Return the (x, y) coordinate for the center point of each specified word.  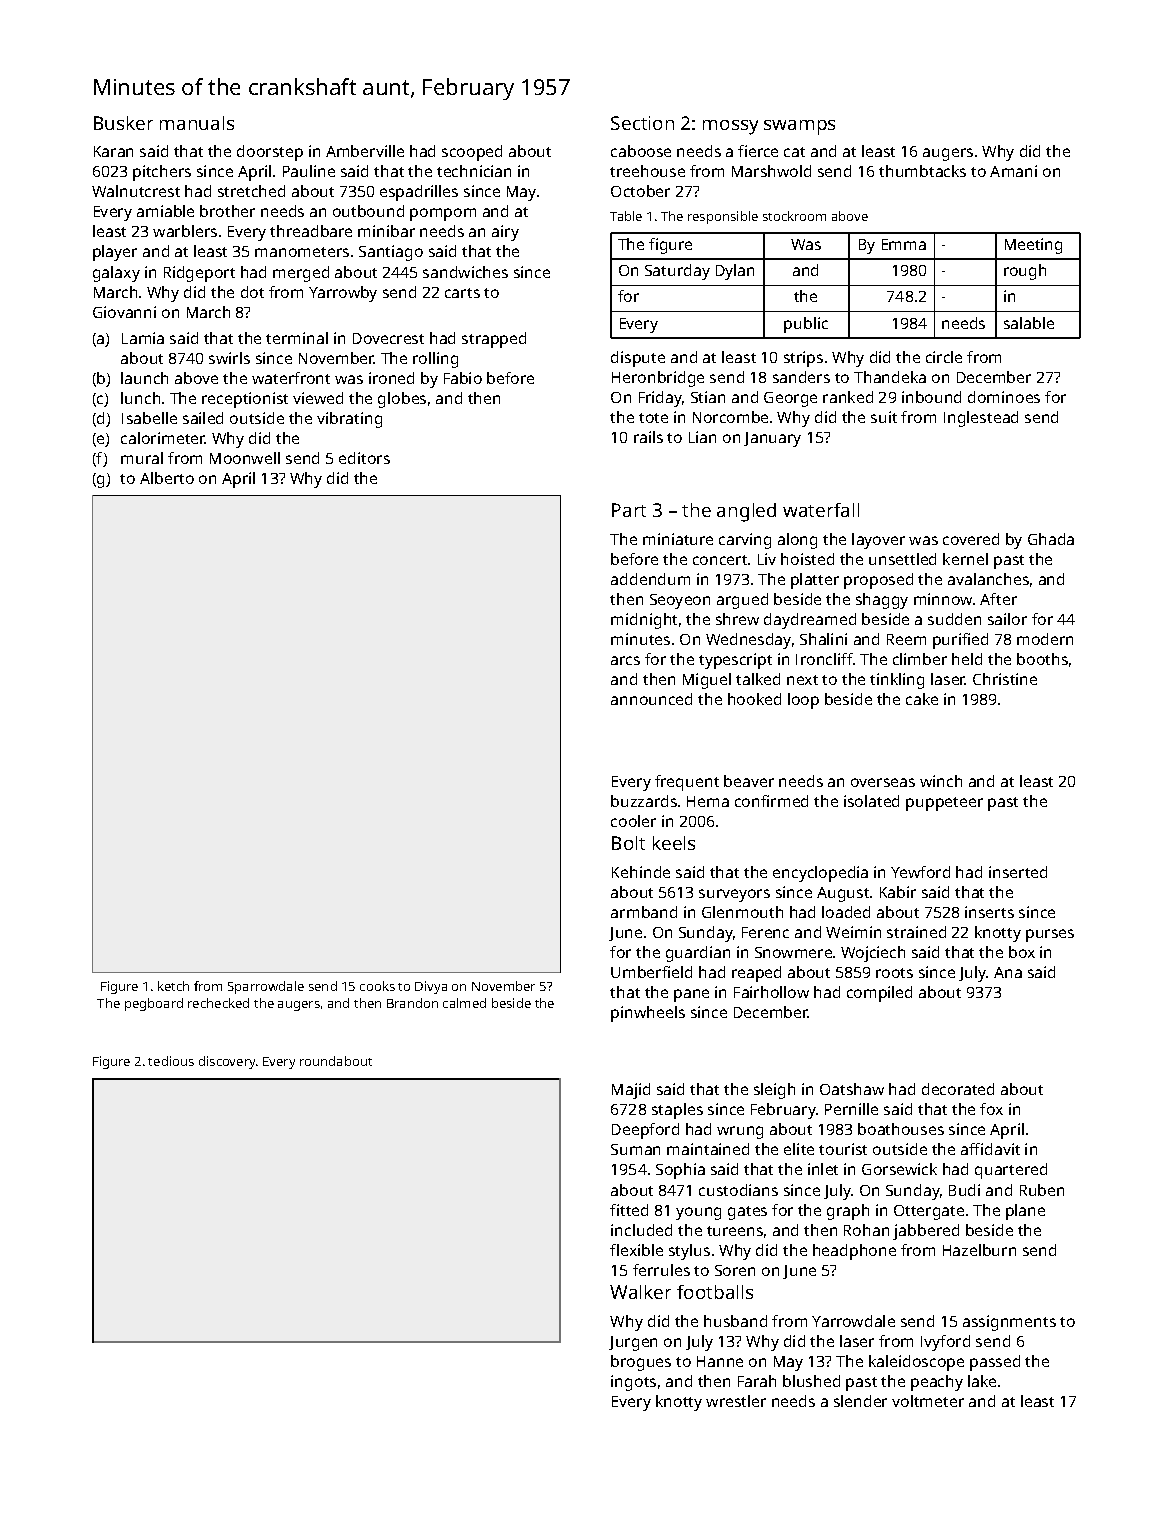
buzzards (644, 801)
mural (142, 458)
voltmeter (928, 1401)
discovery (227, 1062)
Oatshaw (852, 1089)
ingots (633, 1383)
